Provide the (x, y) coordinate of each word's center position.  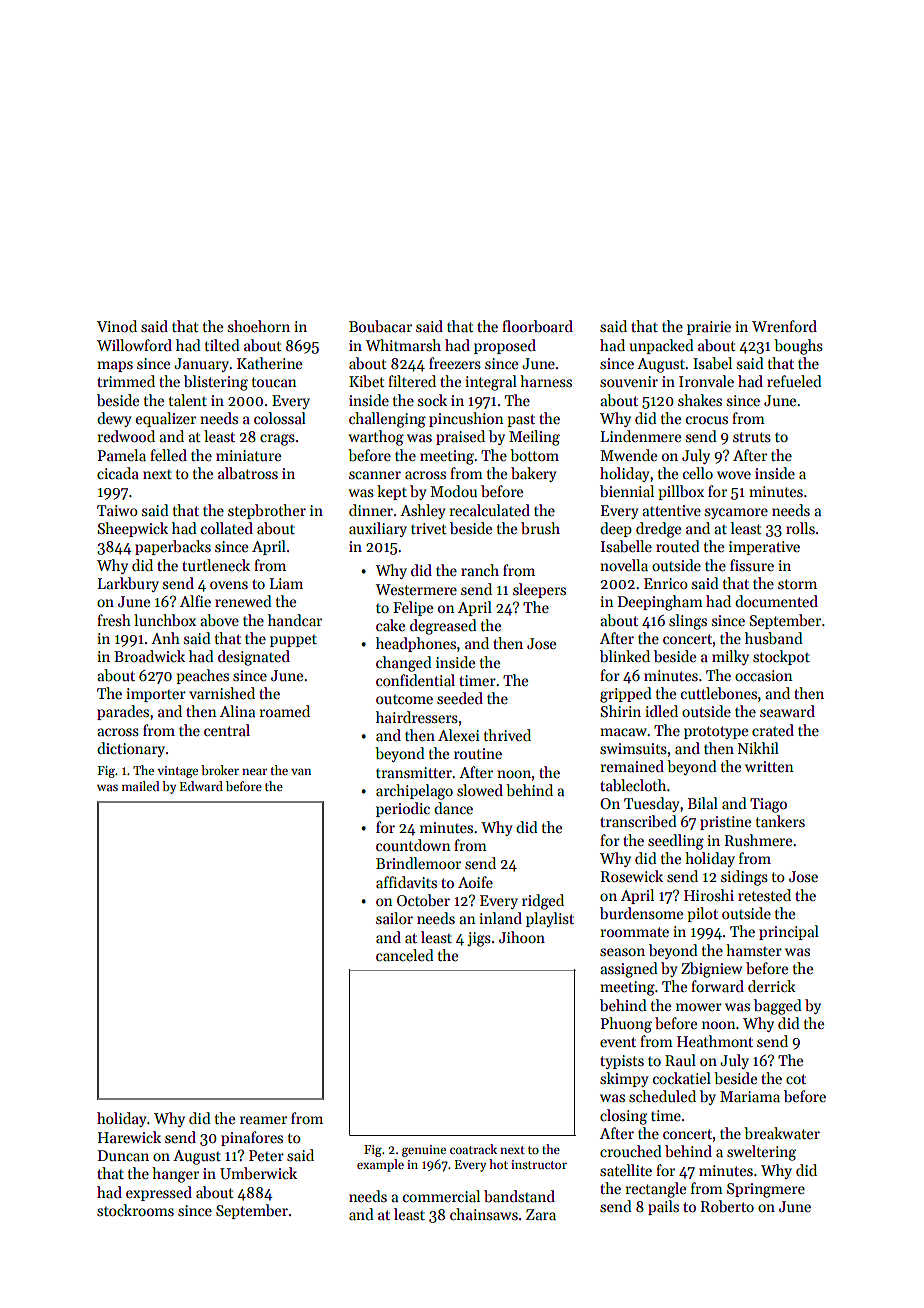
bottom (534, 455)
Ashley (422, 511)
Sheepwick (133, 529)
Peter (266, 1155)
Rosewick (632, 876)
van (301, 772)
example (380, 1165)
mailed (140, 786)
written (769, 766)
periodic (403, 809)
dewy (114, 419)
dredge (658, 530)
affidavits (406, 882)
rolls (800, 528)
